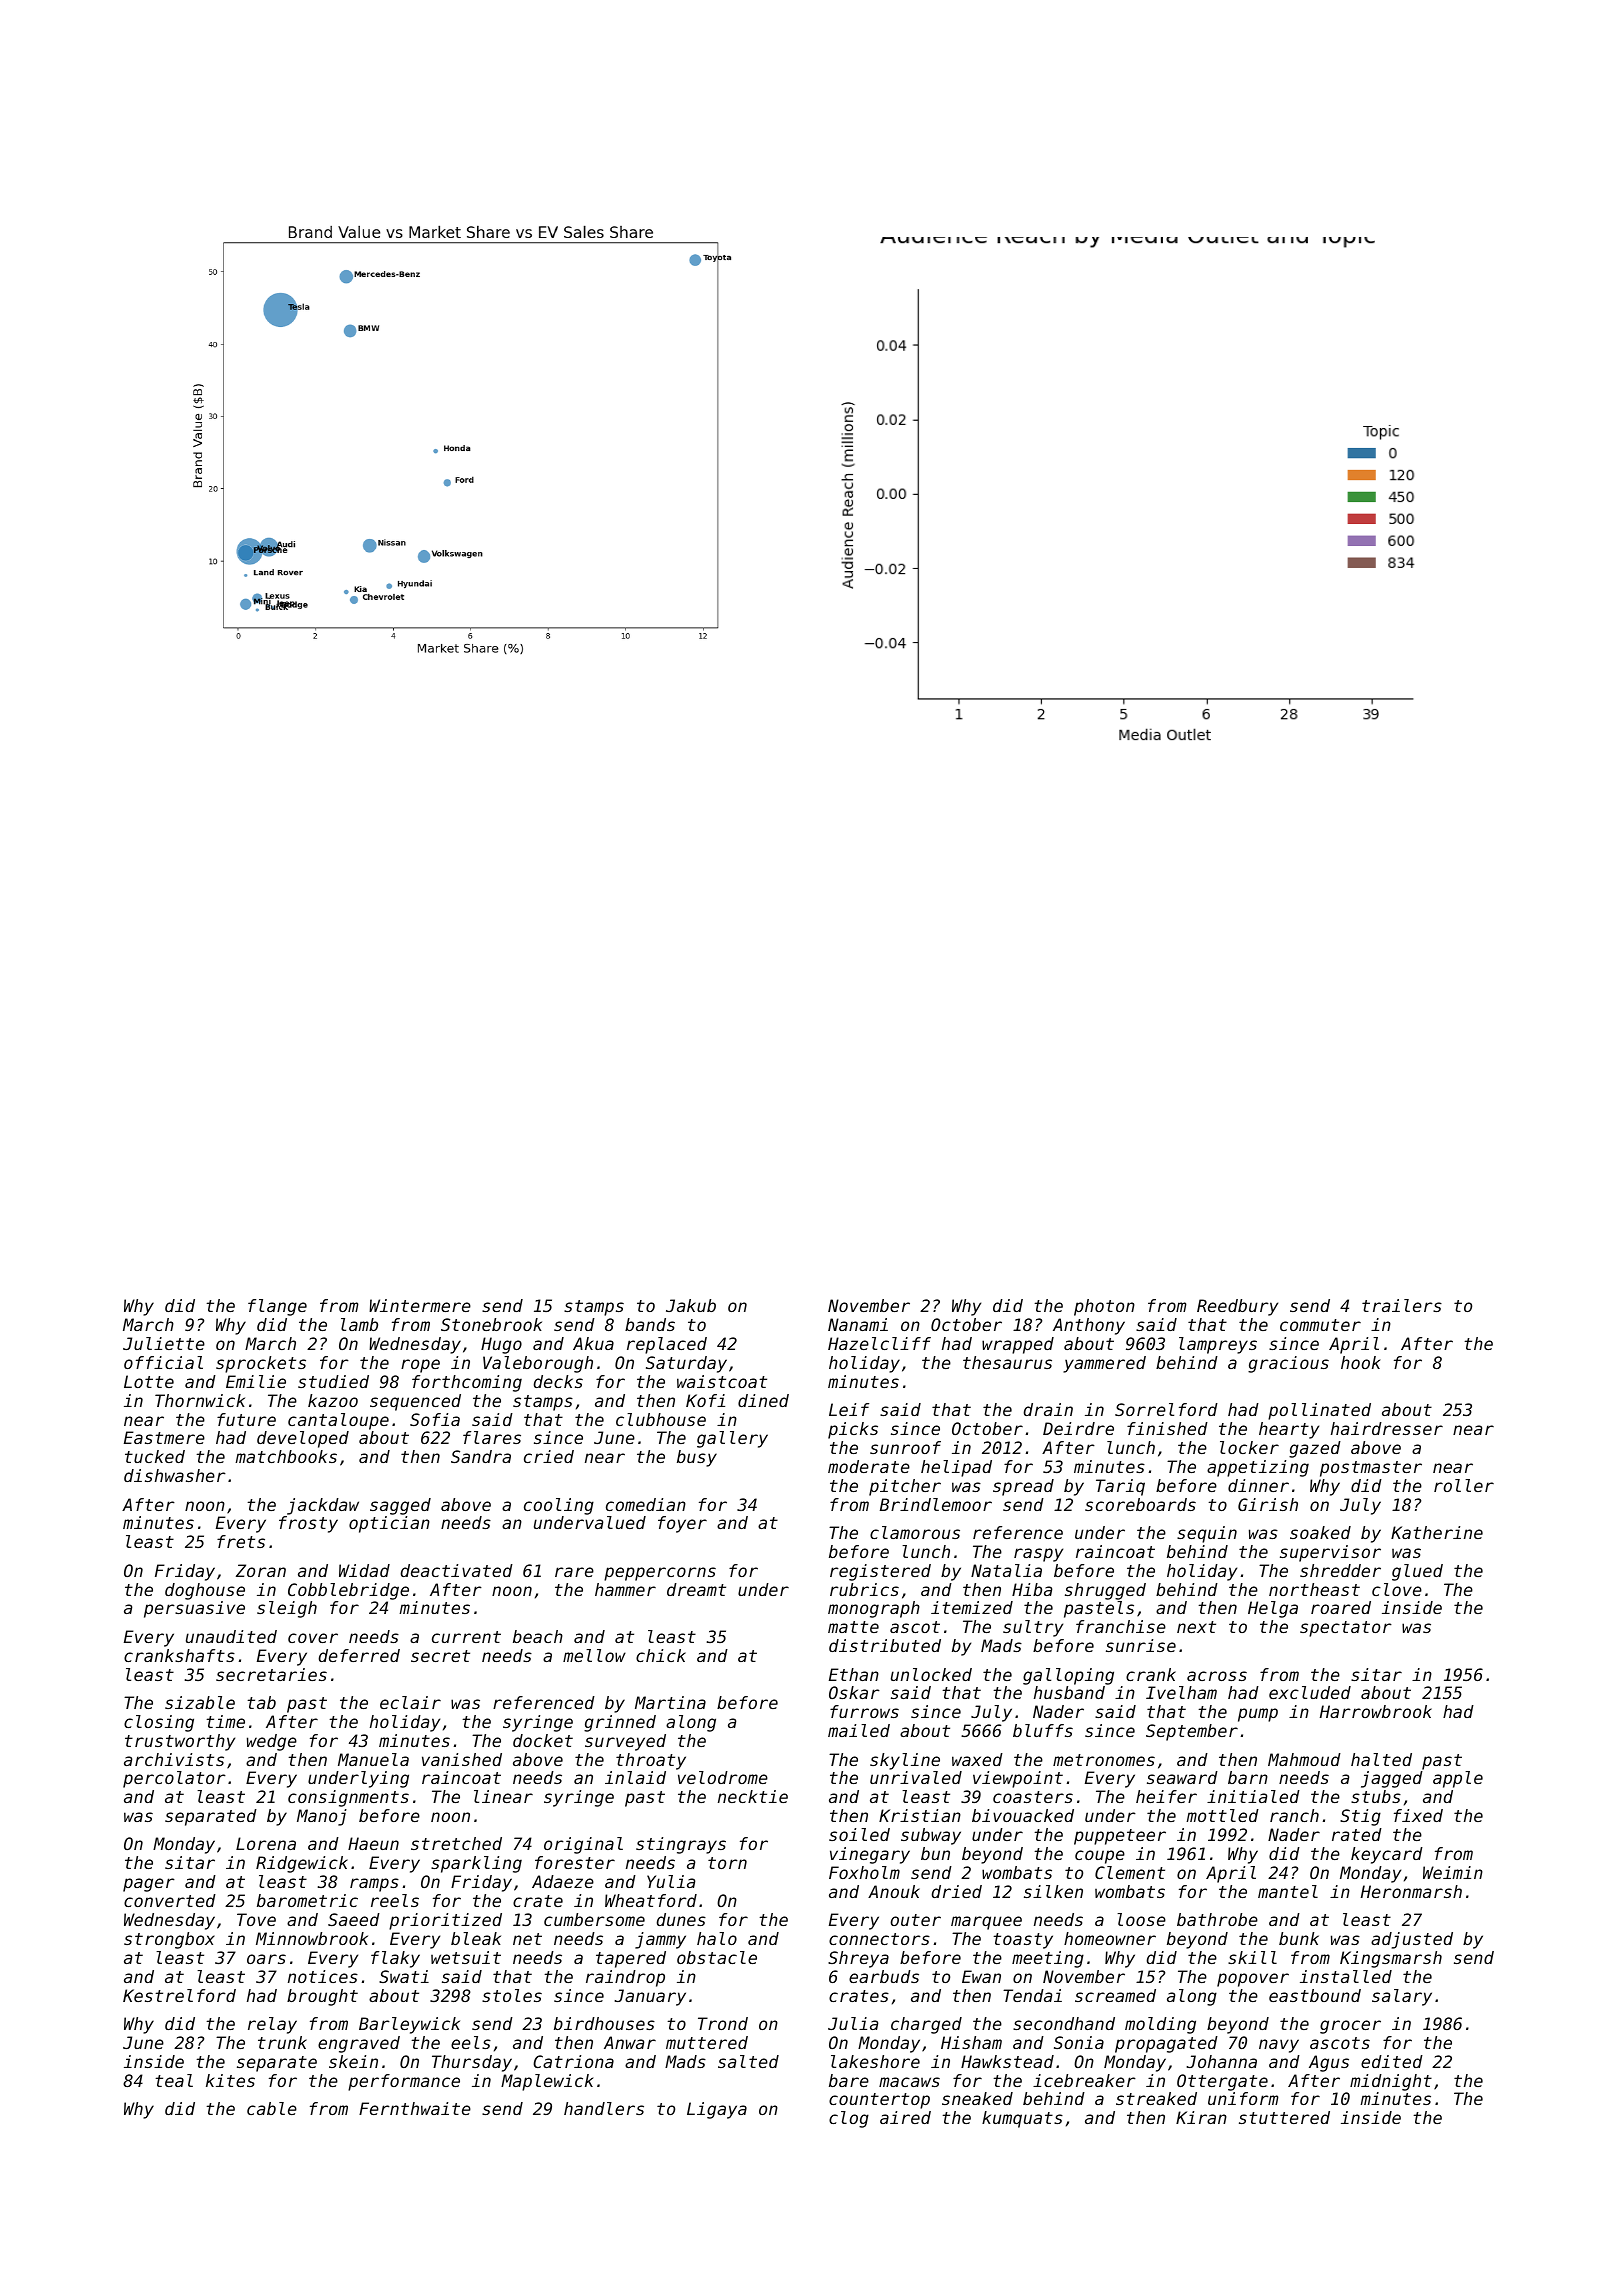 The height and width of the document is (2292, 1620). Describe the element at coordinates (409, 2025) in the document. I see `Barleywick` at that location.
